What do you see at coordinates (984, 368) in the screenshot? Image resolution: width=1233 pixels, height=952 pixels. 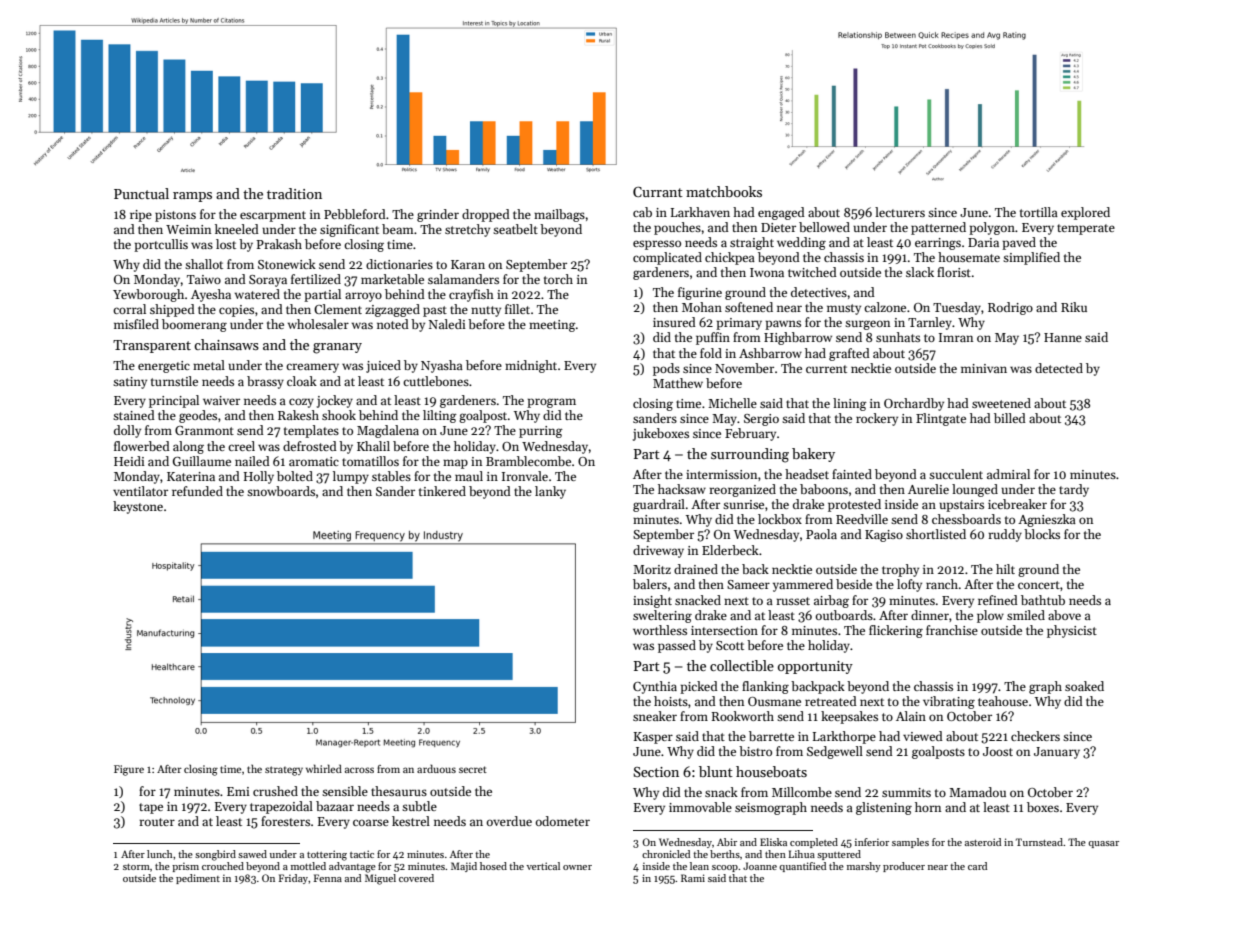 I see `minivan` at bounding box center [984, 368].
